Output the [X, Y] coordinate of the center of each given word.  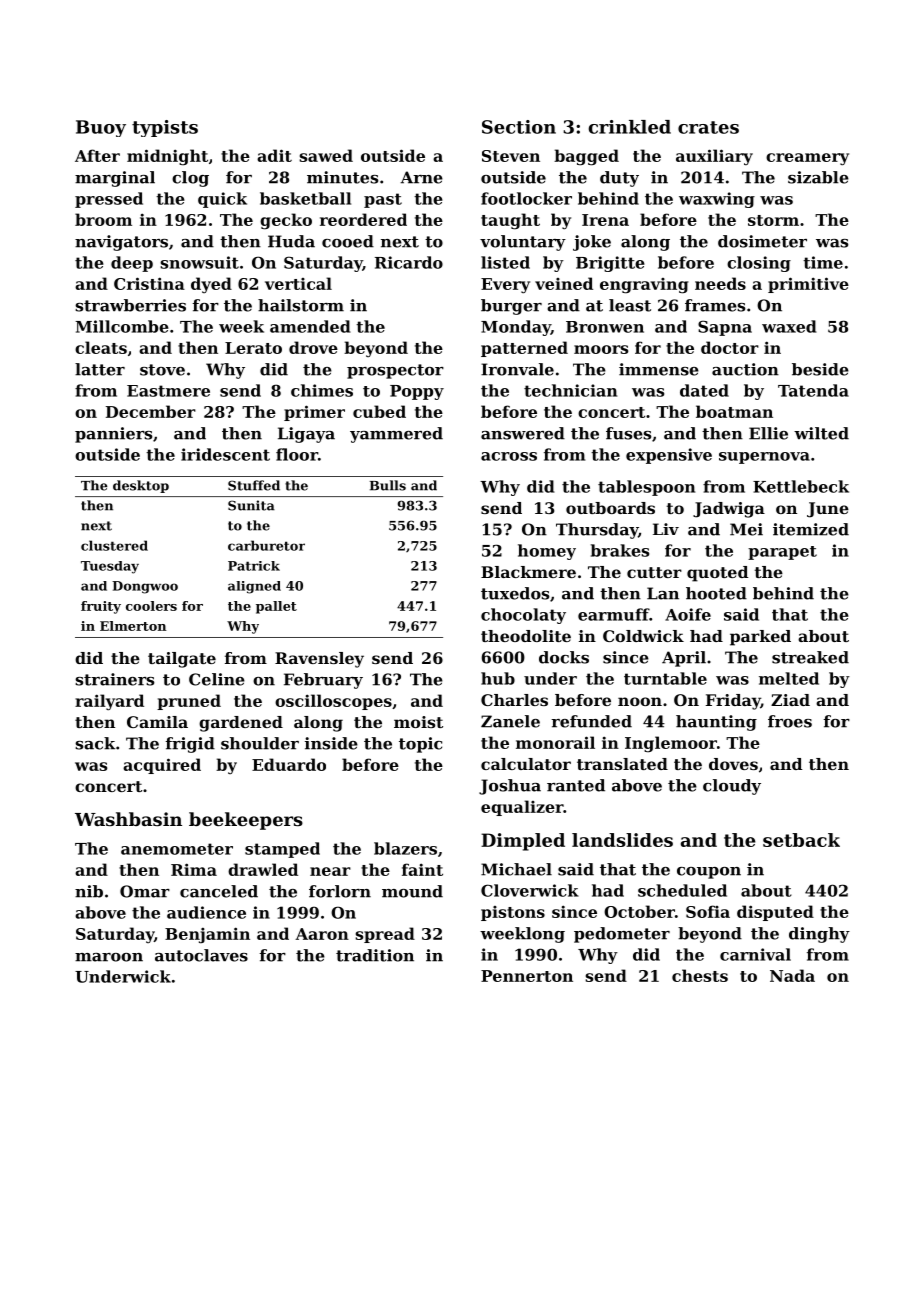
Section [519, 127]
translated [622, 764]
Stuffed [254, 485]
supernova [764, 458]
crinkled [630, 127]
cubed [379, 411]
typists [165, 128]
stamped [282, 850]
